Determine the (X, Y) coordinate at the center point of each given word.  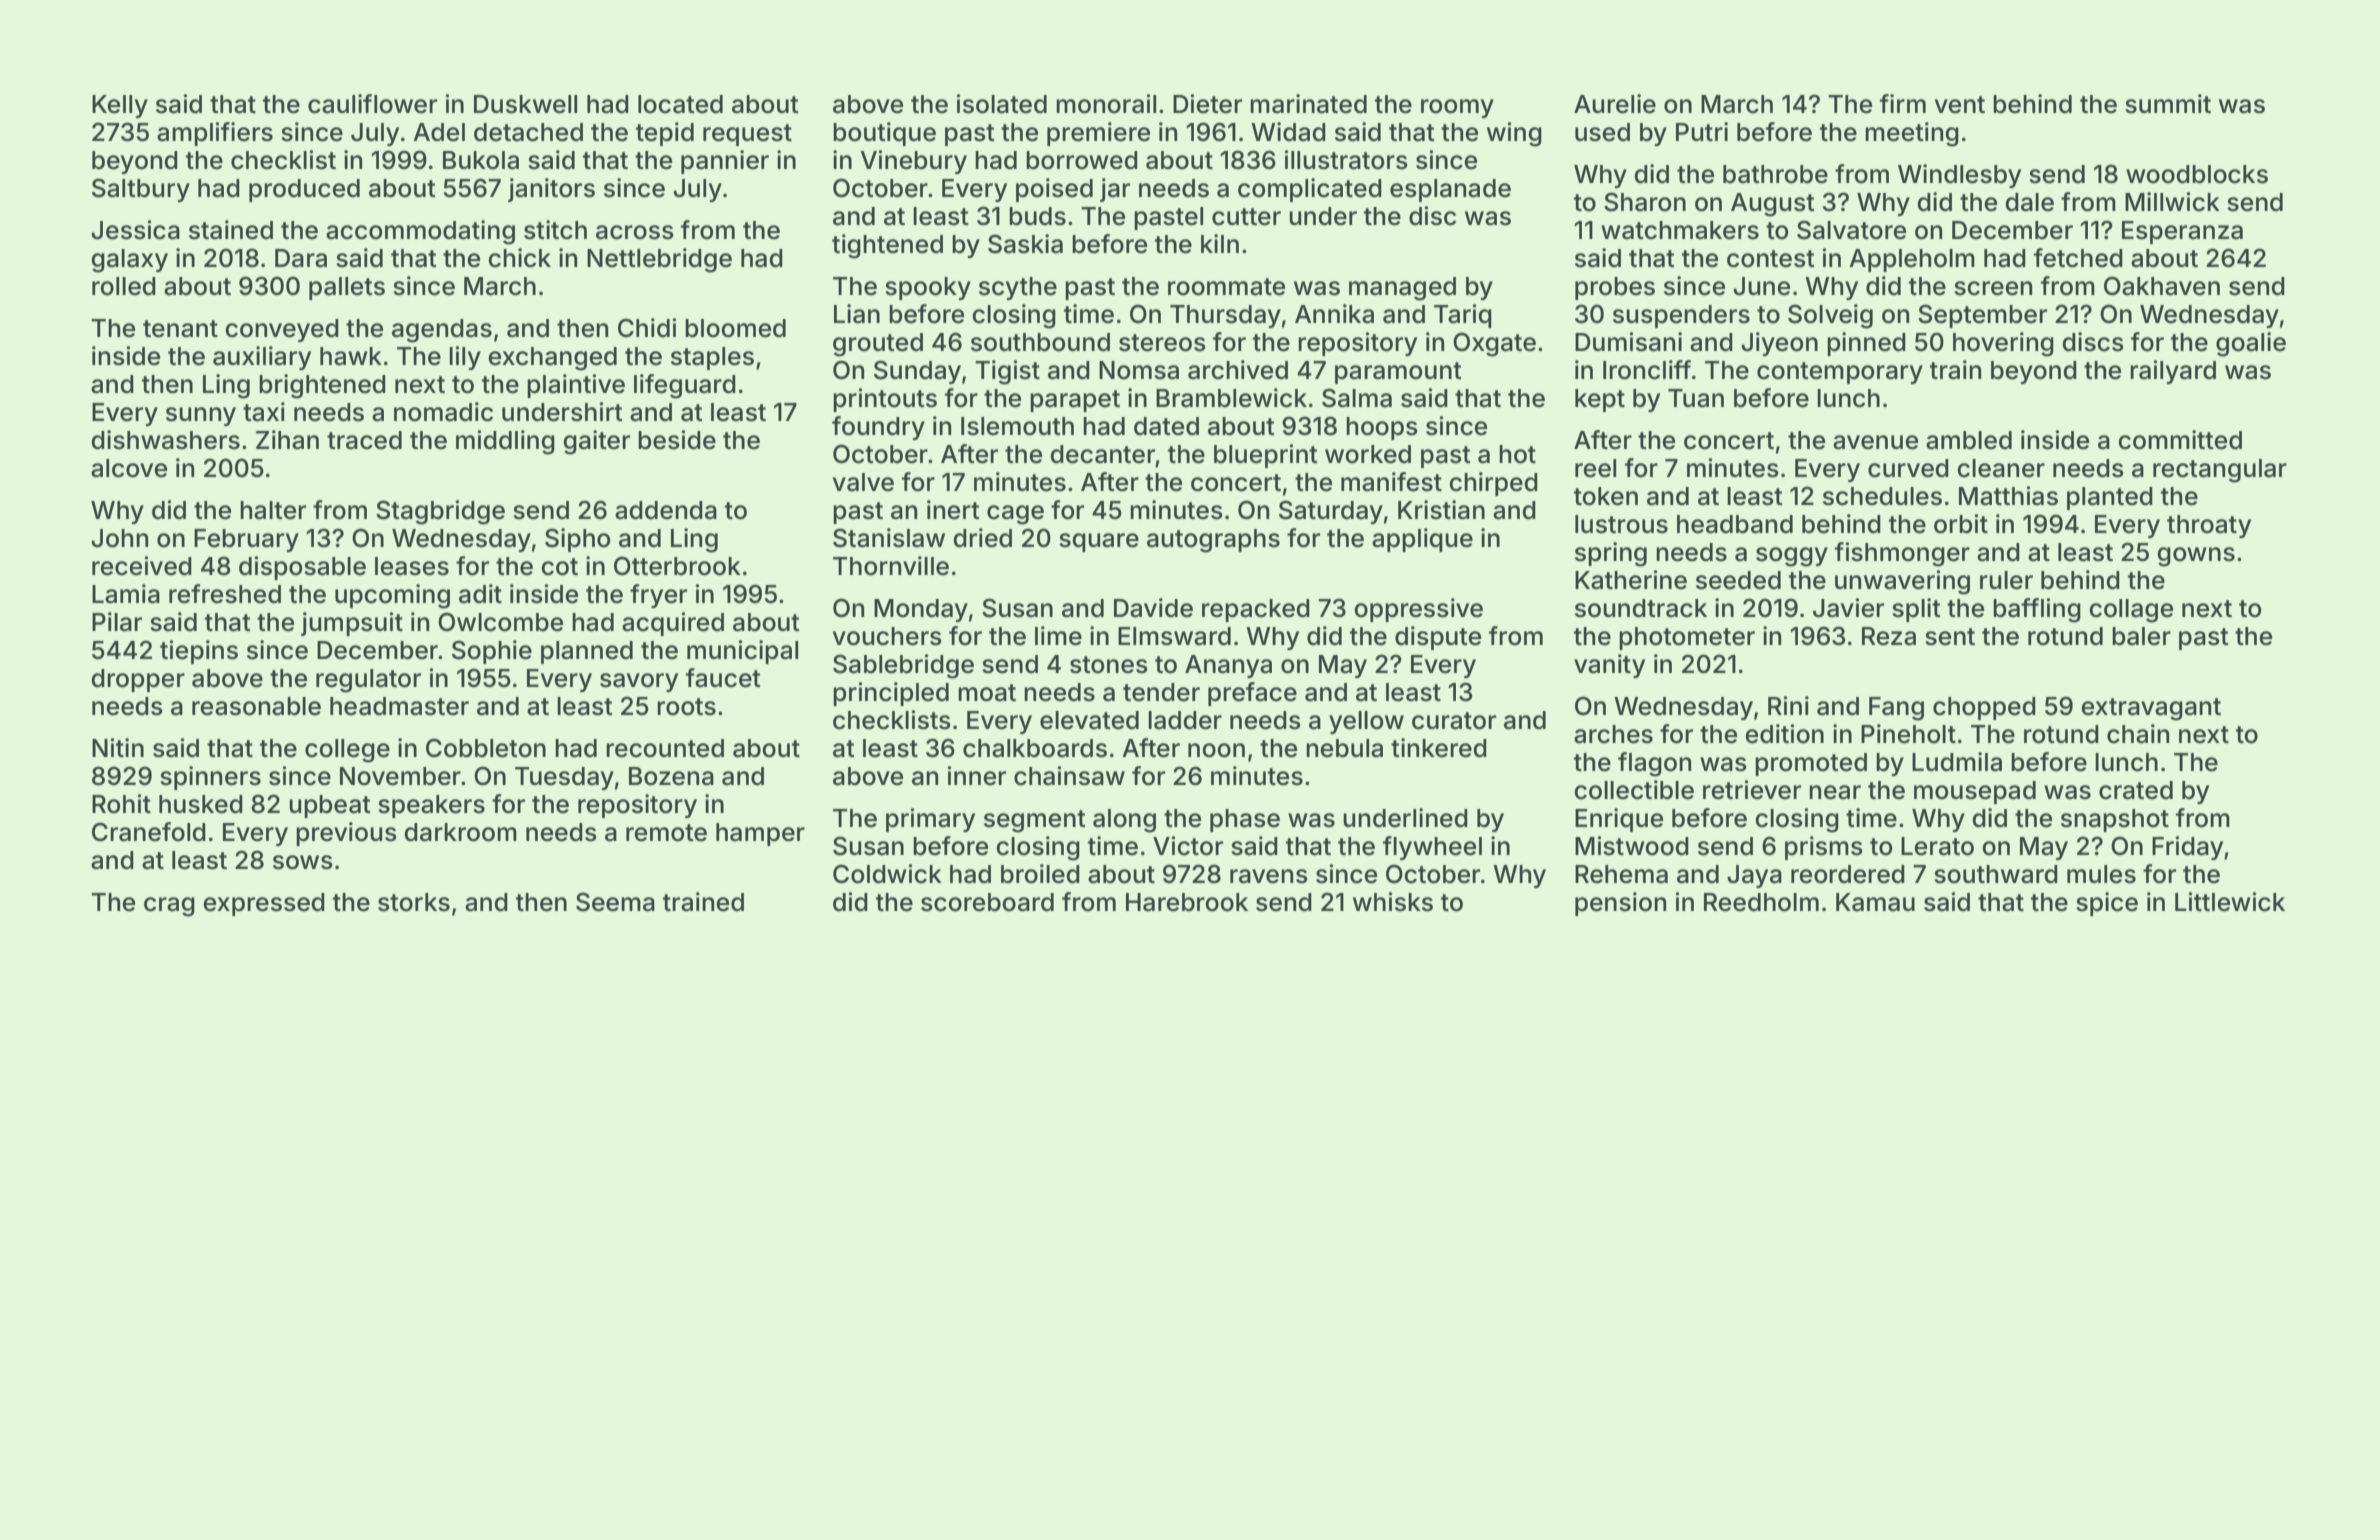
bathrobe (1775, 174)
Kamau (1875, 902)
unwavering (1902, 582)
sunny (201, 416)
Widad (1288, 132)
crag (169, 907)
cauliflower (372, 104)
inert (953, 510)
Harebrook (1187, 902)
